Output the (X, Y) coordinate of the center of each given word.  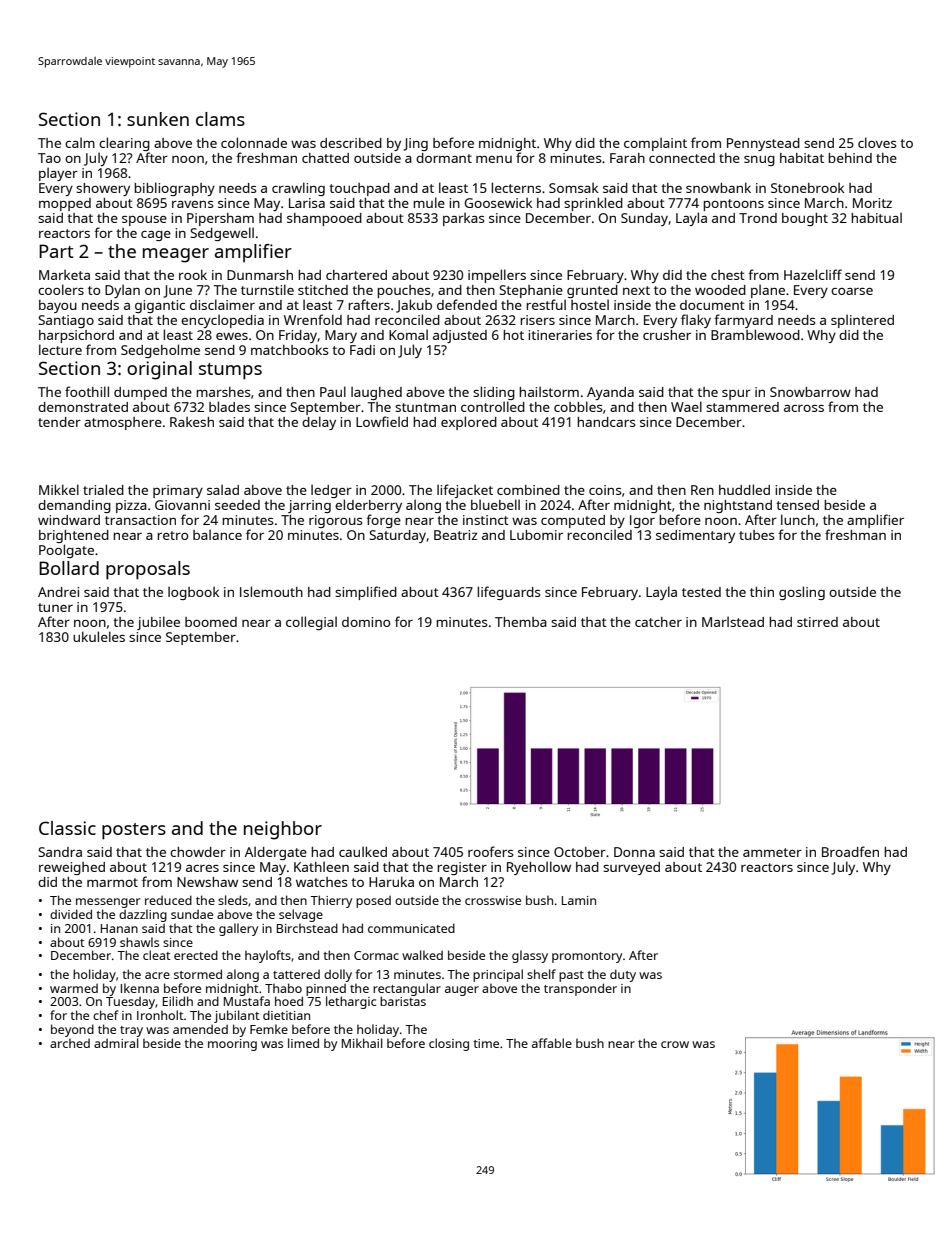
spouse (144, 221)
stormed (198, 974)
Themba (521, 622)
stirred (817, 622)
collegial (311, 623)
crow (675, 1044)
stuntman (425, 407)
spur (736, 395)
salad (223, 489)
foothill (87, 391)
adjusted (460, 336)
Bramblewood (755, 334)
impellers (497, 276)
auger (462, 991)
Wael (686, 406)
